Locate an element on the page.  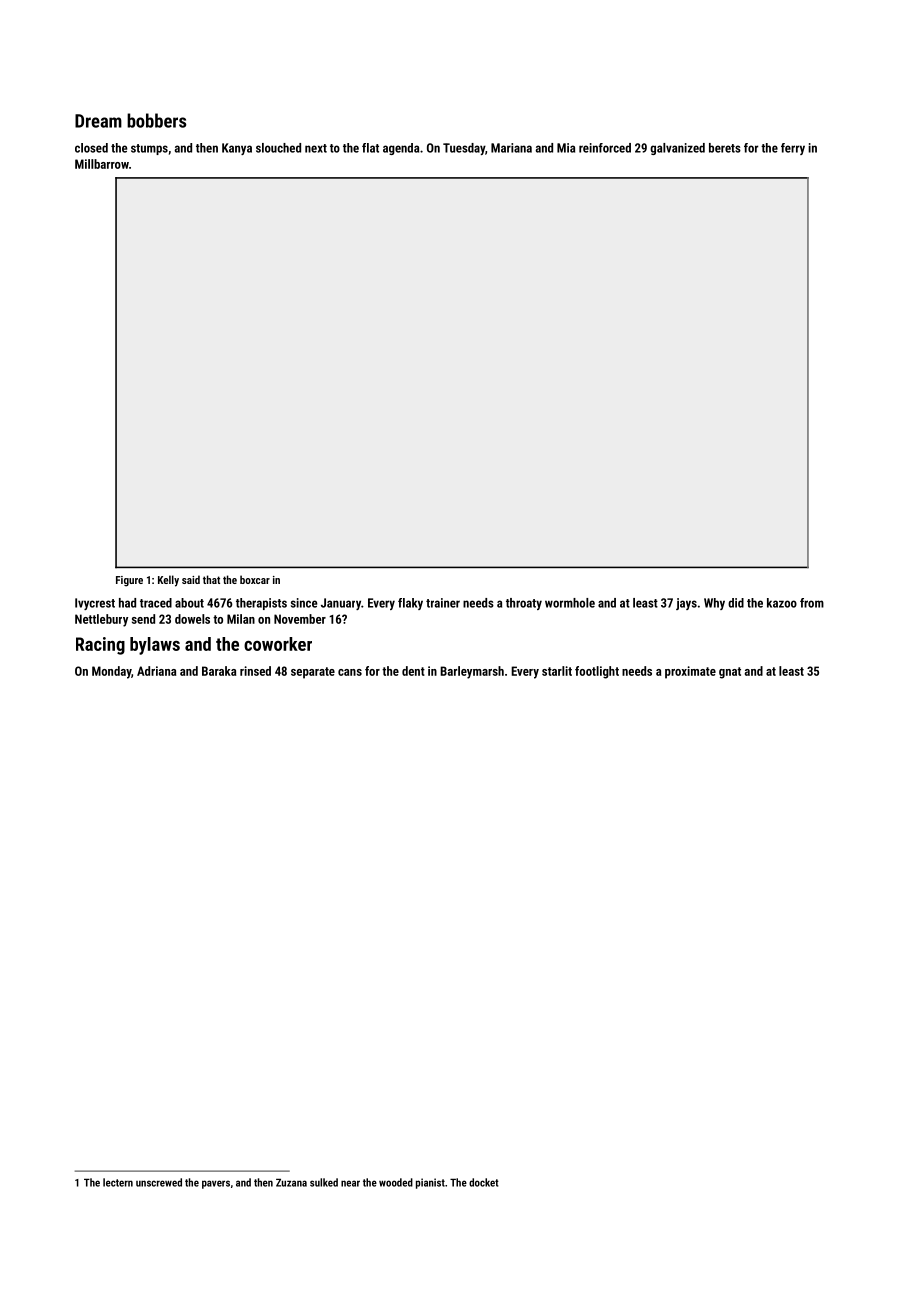
Zuzana is located at coordinates (291, 1182).
